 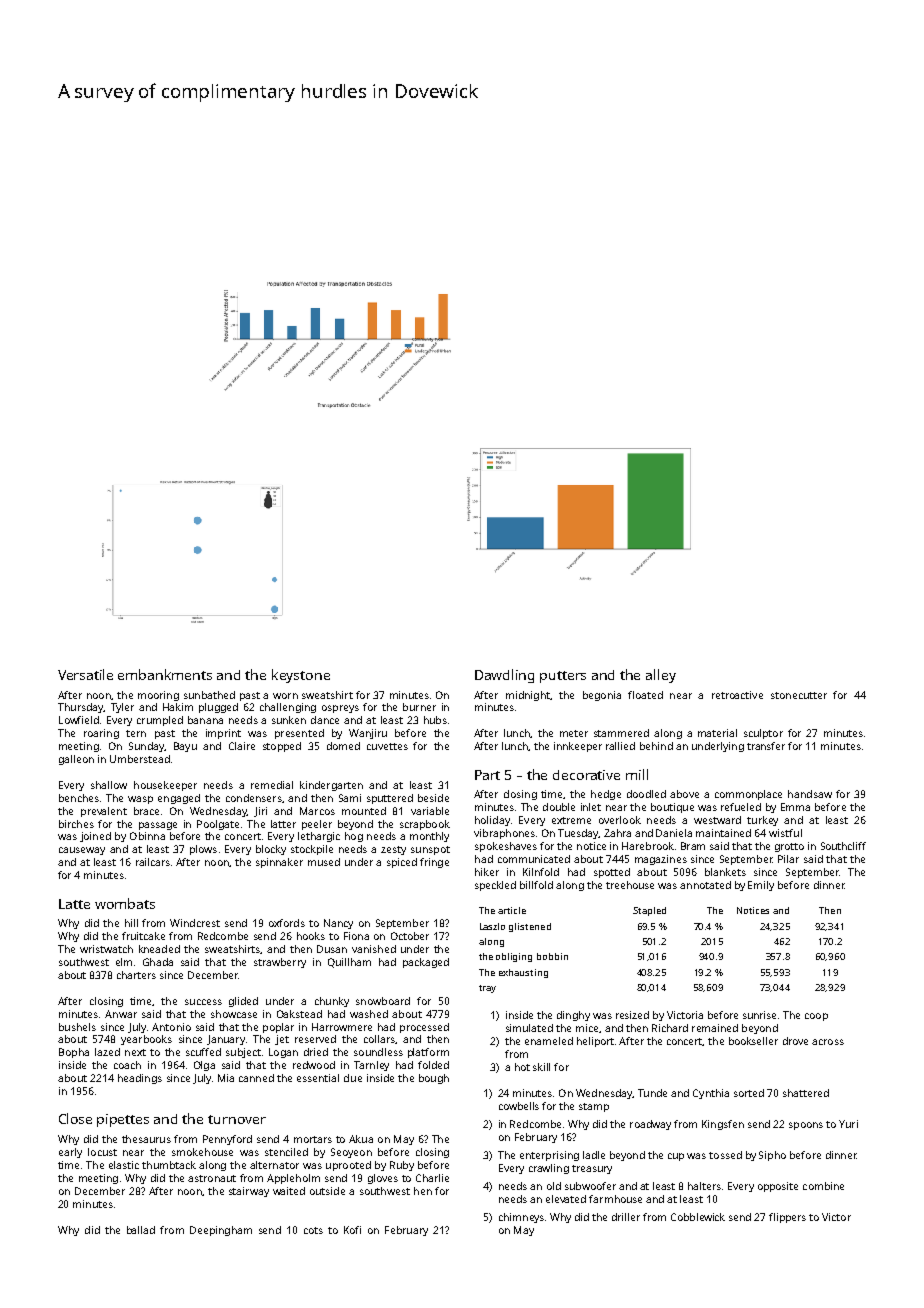 What do you see at coordinates (212, 1178) in the screenshot?
I see `astronaut` at bounding box center [212, 1178].
